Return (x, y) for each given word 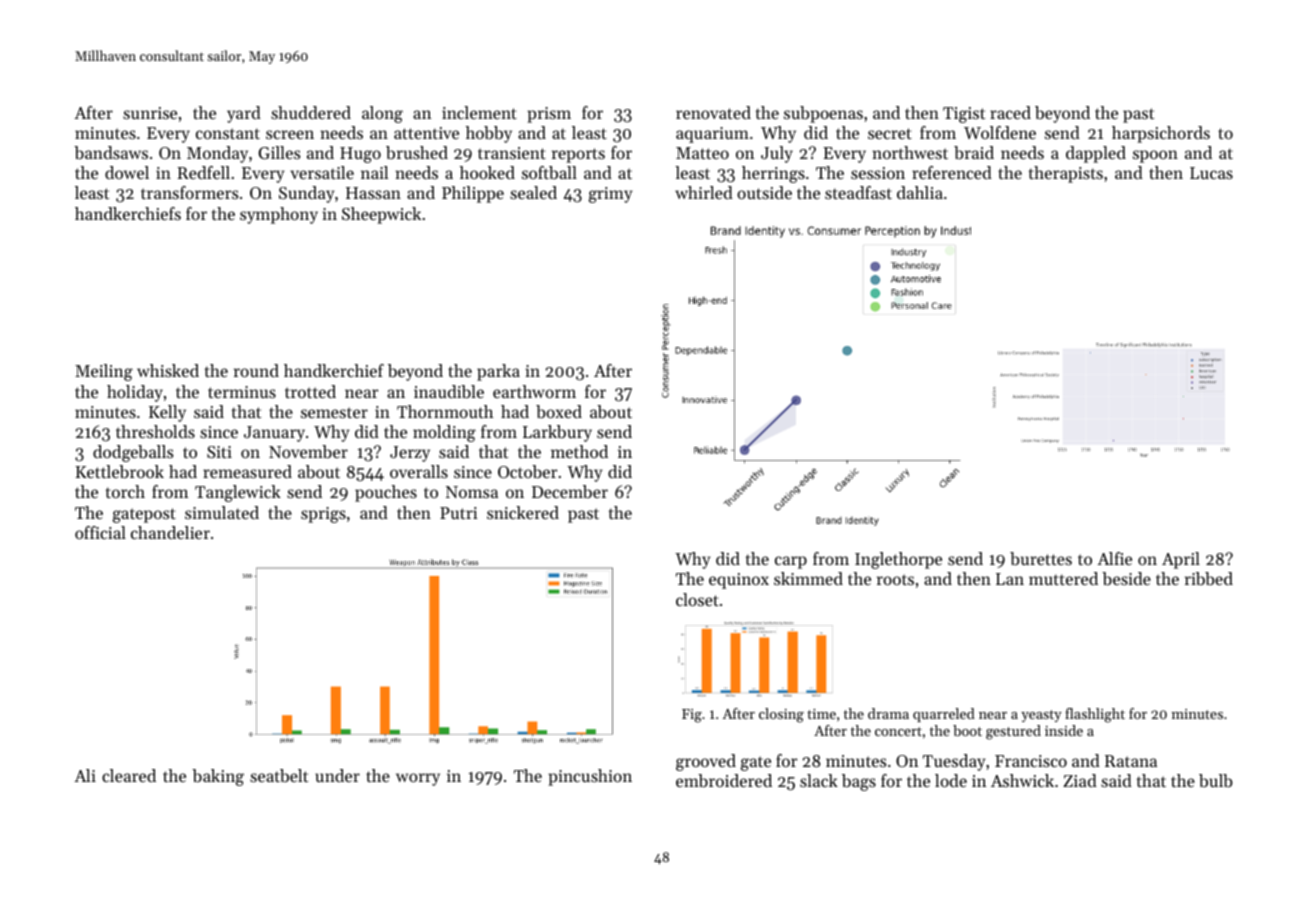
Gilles (279, 152)
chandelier (170, 532)
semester (334, 412)
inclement (479, 112)
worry (418, 779)
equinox (739, 581)
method (579, 451)
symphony (279, 215)
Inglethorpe (898, 560)
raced (1010, 112)
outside (764, 192)
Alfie (1114, 558)
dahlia (920, 192)
